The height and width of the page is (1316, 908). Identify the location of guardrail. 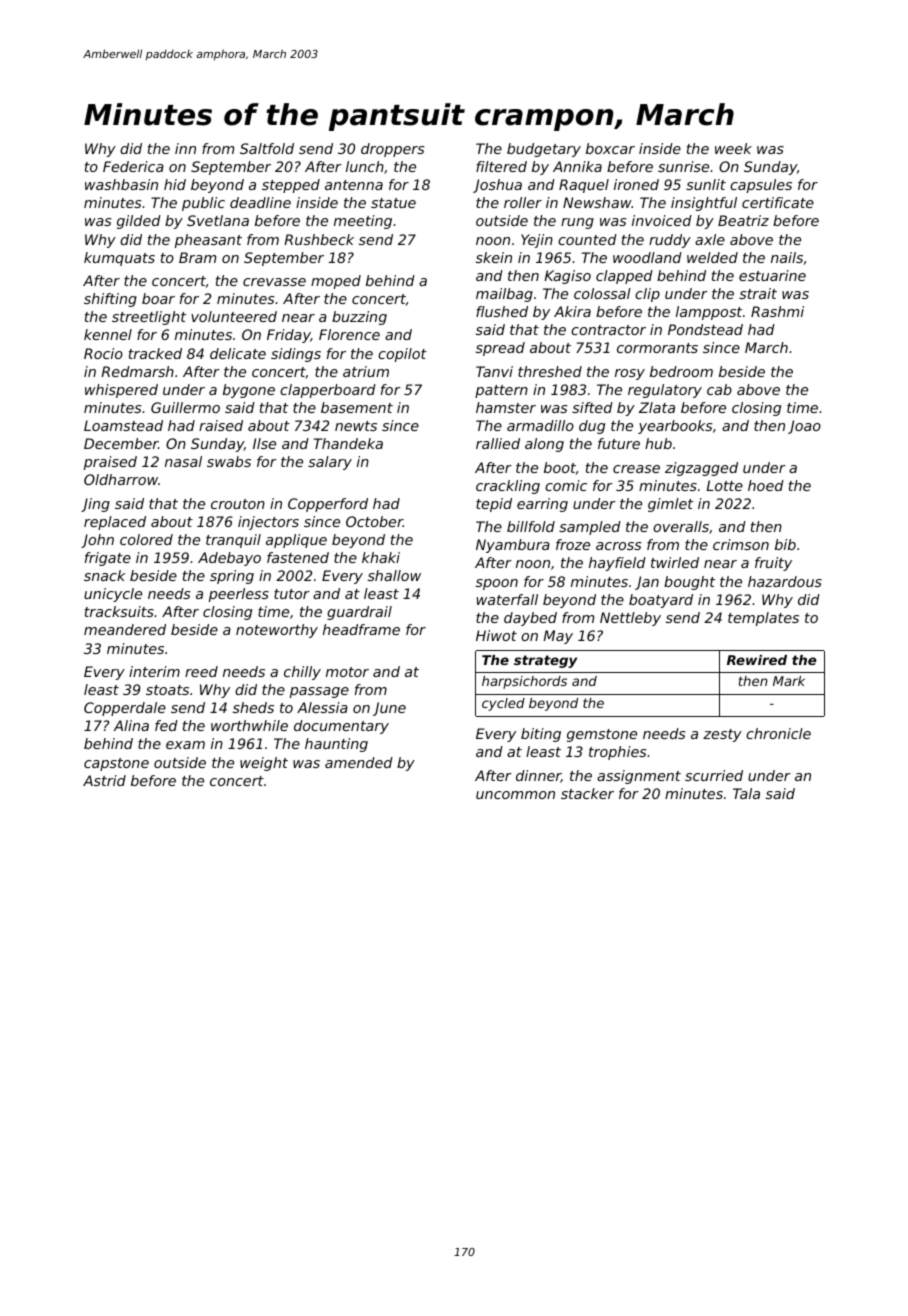
(359, 613).
